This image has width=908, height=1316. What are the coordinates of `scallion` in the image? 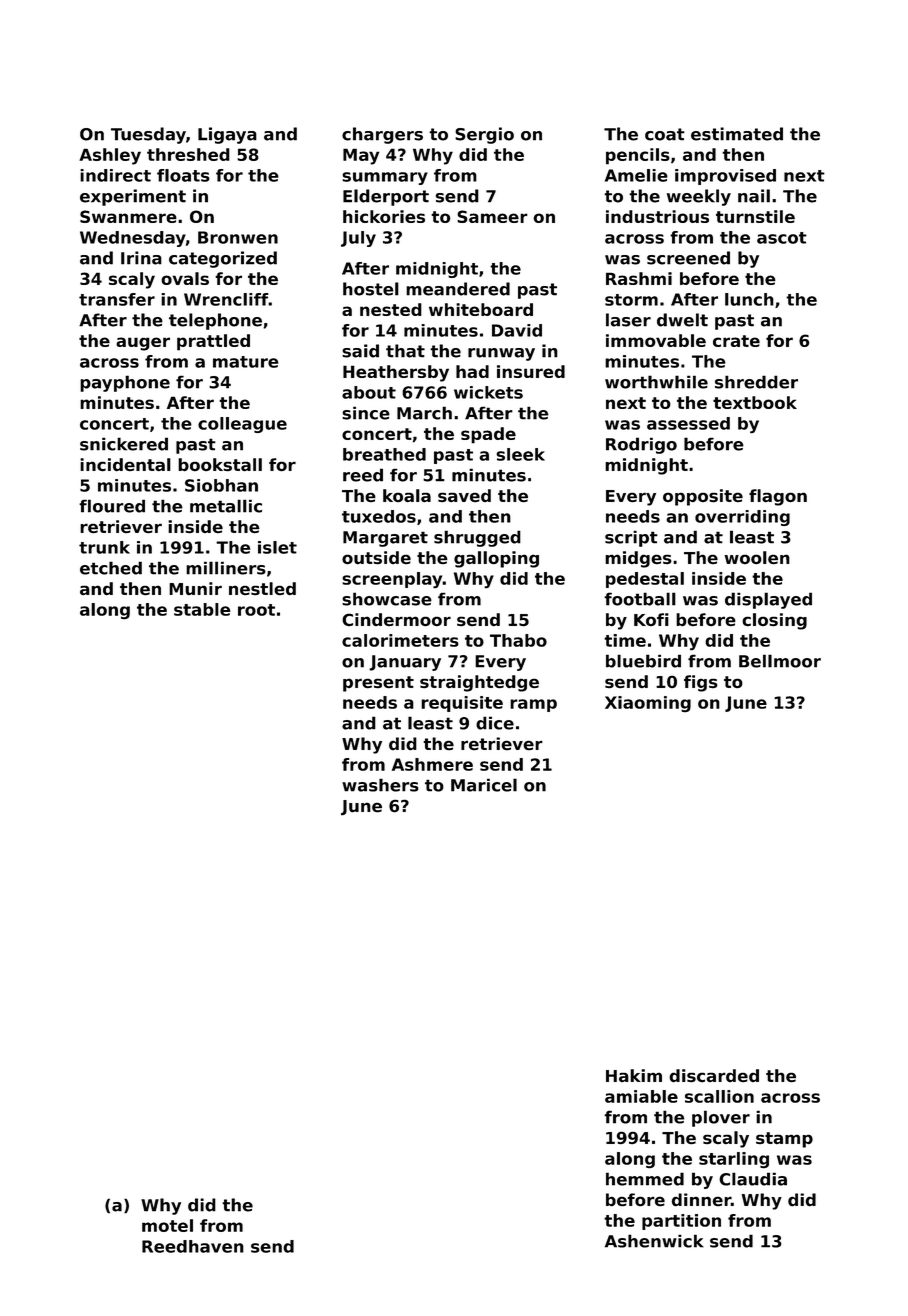 It's located at (719, 1096).
